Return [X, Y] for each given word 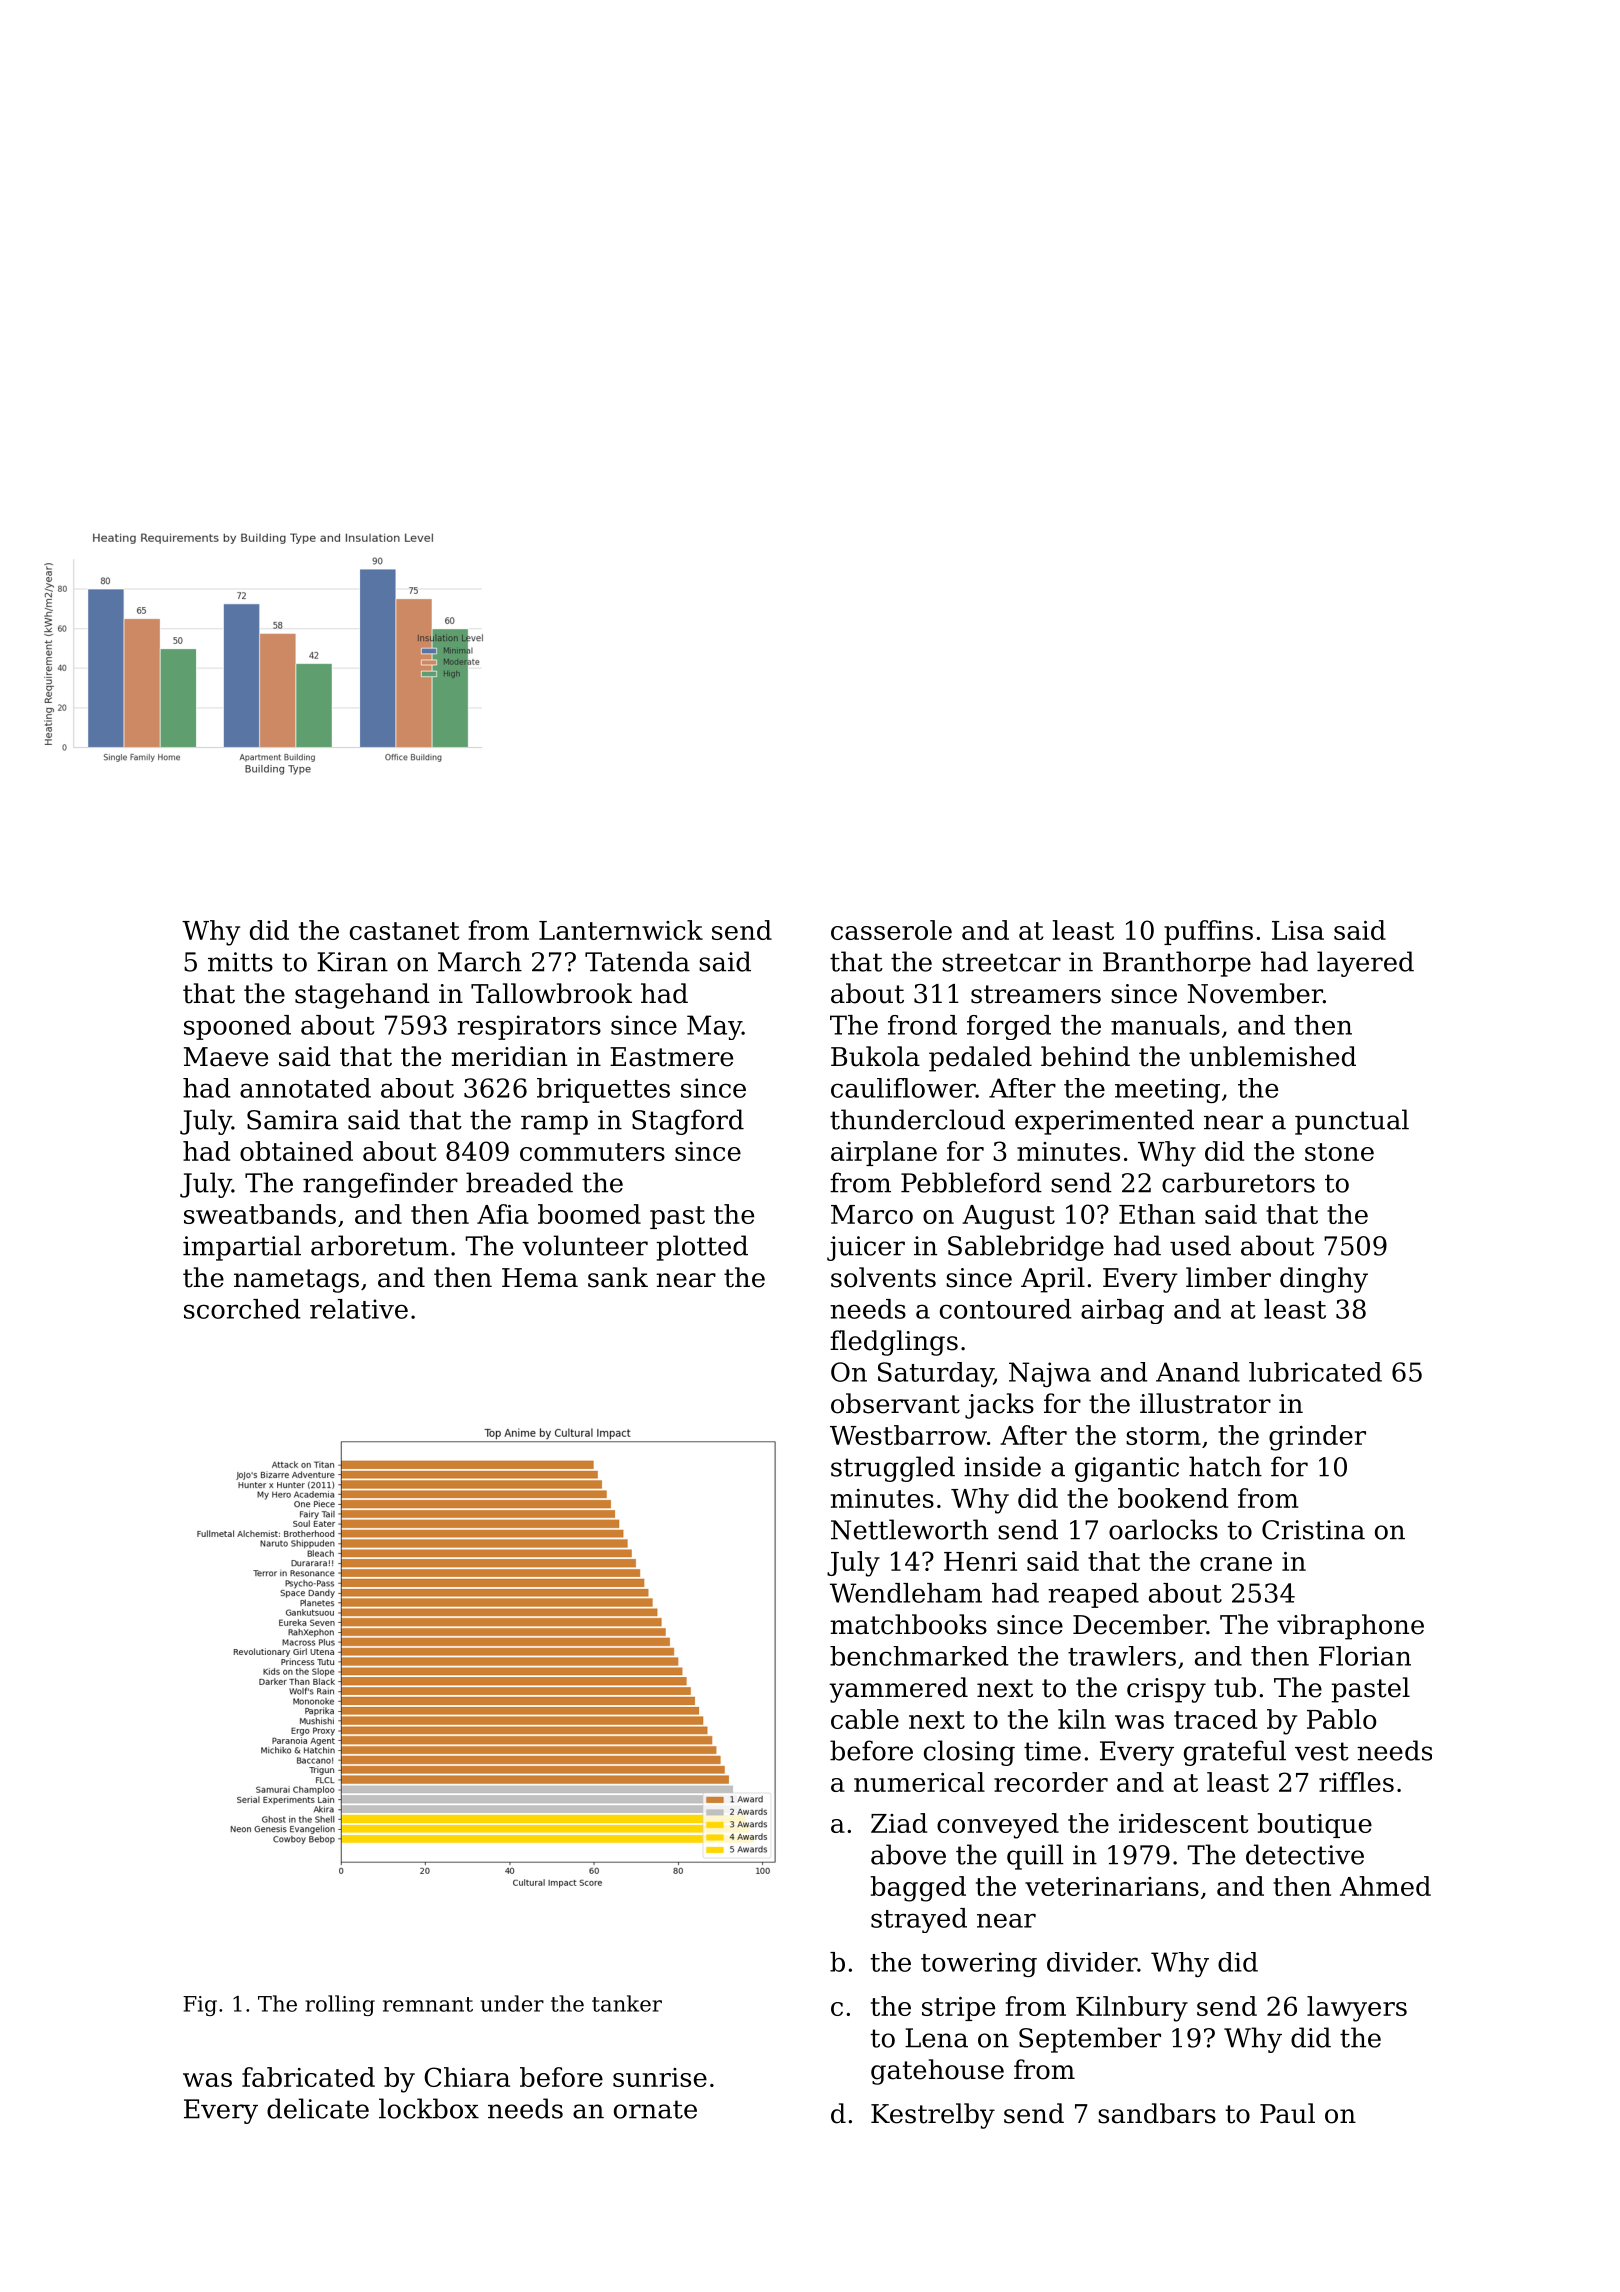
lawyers [1357, 2009]
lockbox [429, 2108]
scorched [242, 1309]
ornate [655, 2109]
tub [1235, 1687]
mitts [240, 962]
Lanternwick [621, 930]
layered [1365, 964]
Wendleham [906, 1593]
